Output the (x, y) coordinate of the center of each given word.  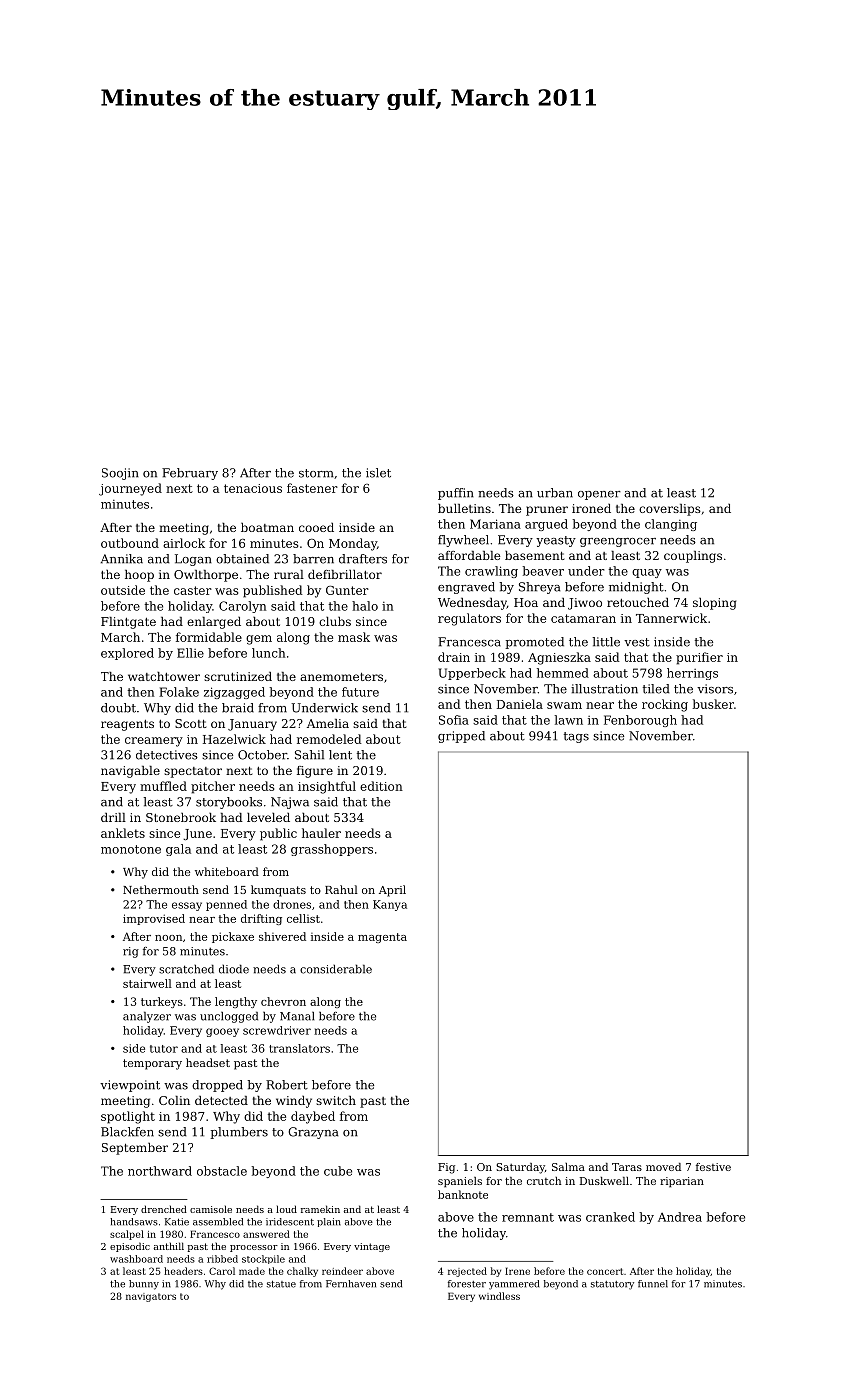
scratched (186, 969)
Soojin (120, 474)
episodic (130, 1247)
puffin (456, 494)
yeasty (556, 541)
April (392, 891)
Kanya (390, 905)
